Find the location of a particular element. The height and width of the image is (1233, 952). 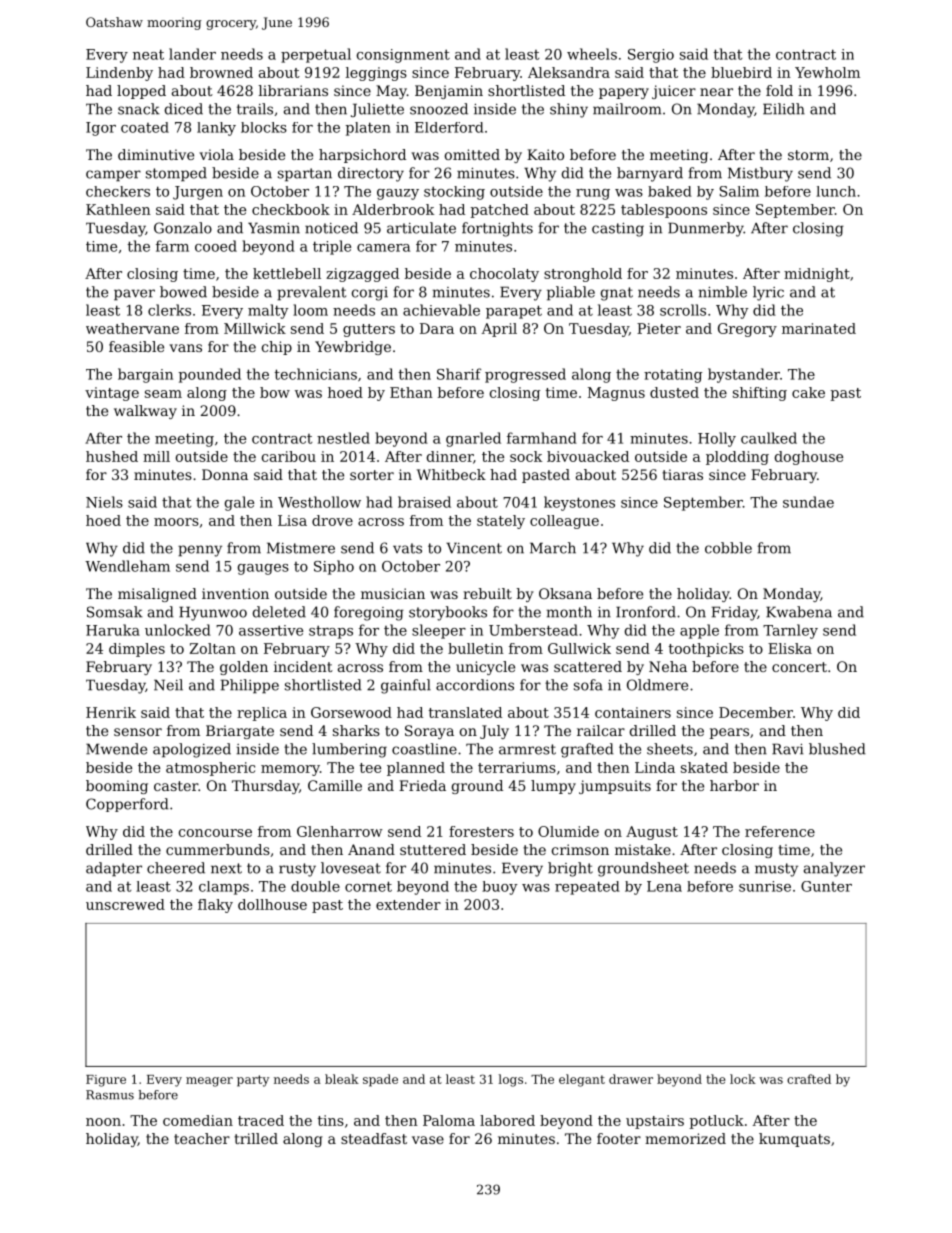

shiny is located at coordinates (569, 110).
